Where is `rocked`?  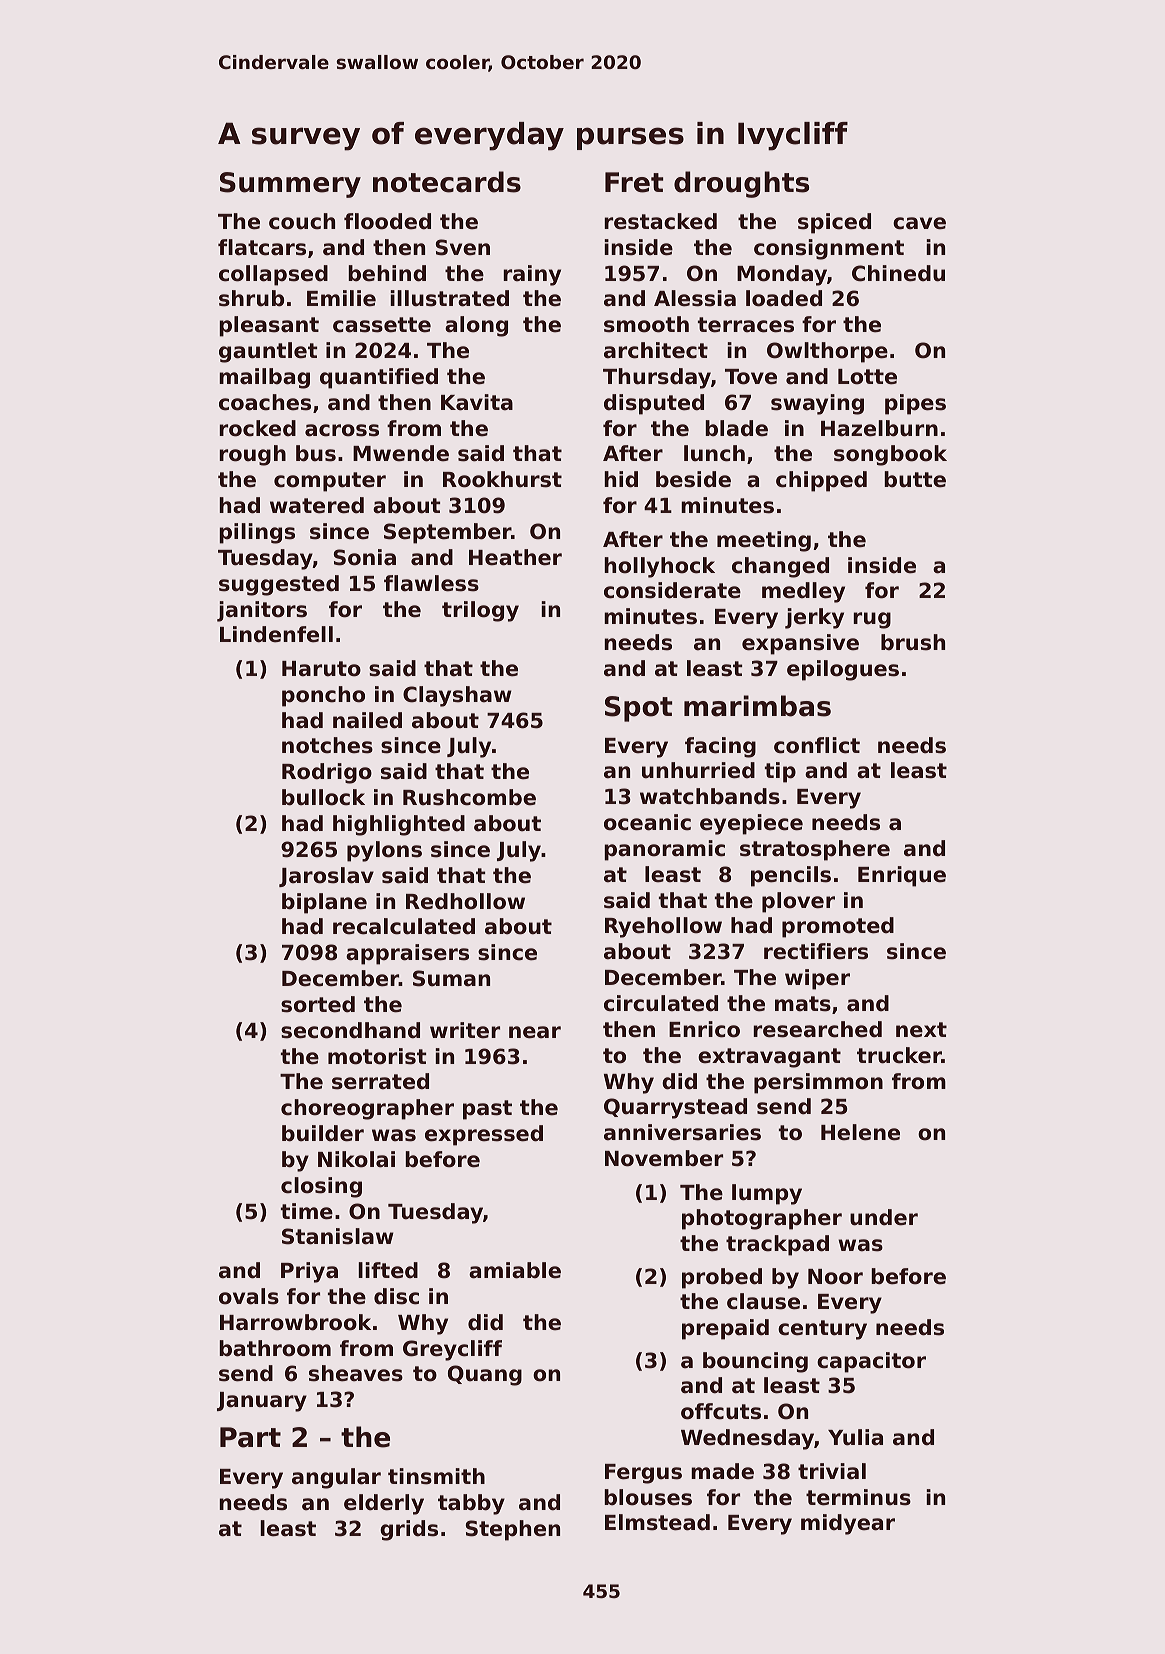 rocked is located at coordinates (257, 428).
